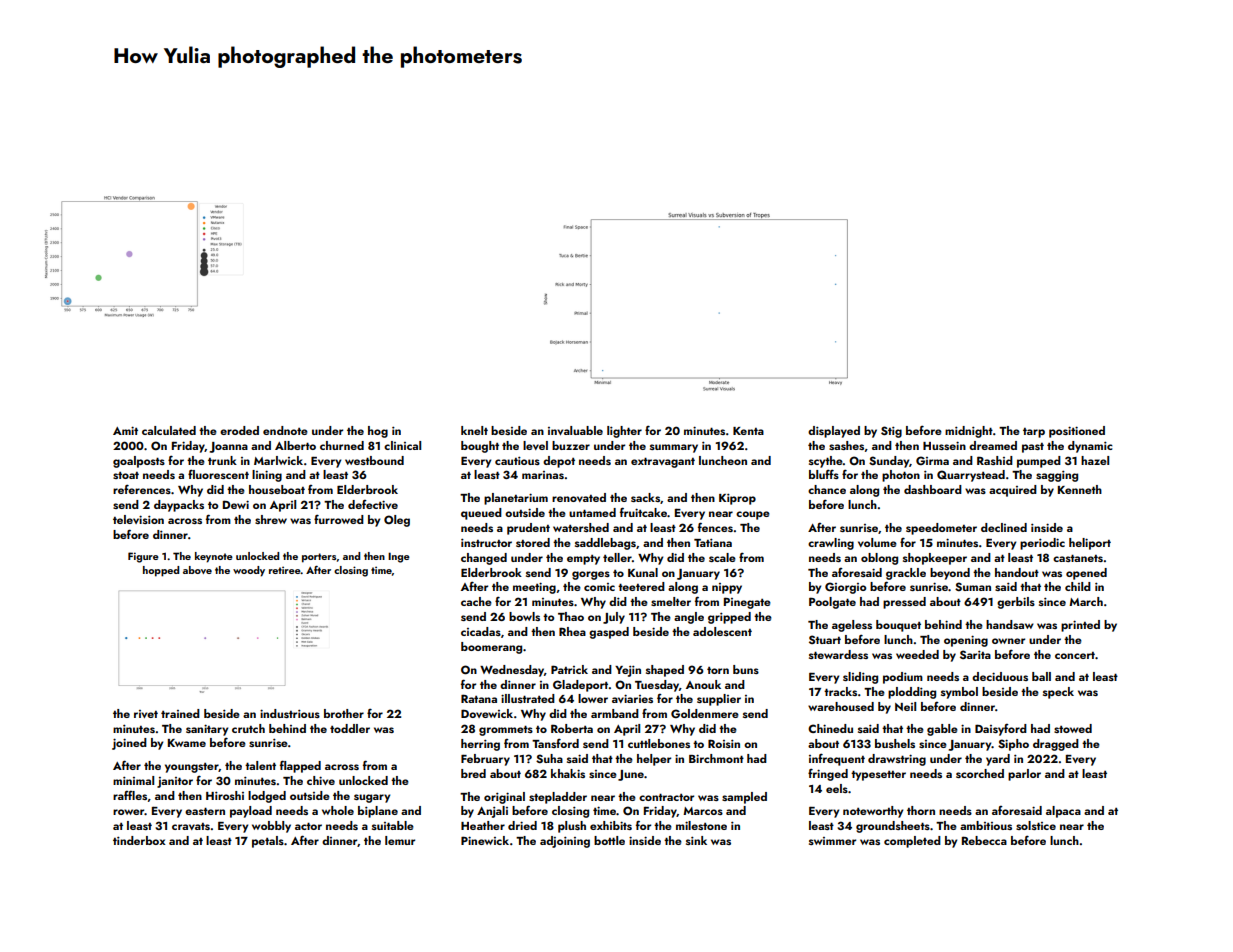  Describe the element at coordinates (161, 571) in the document. I see `hopped` at that location.
